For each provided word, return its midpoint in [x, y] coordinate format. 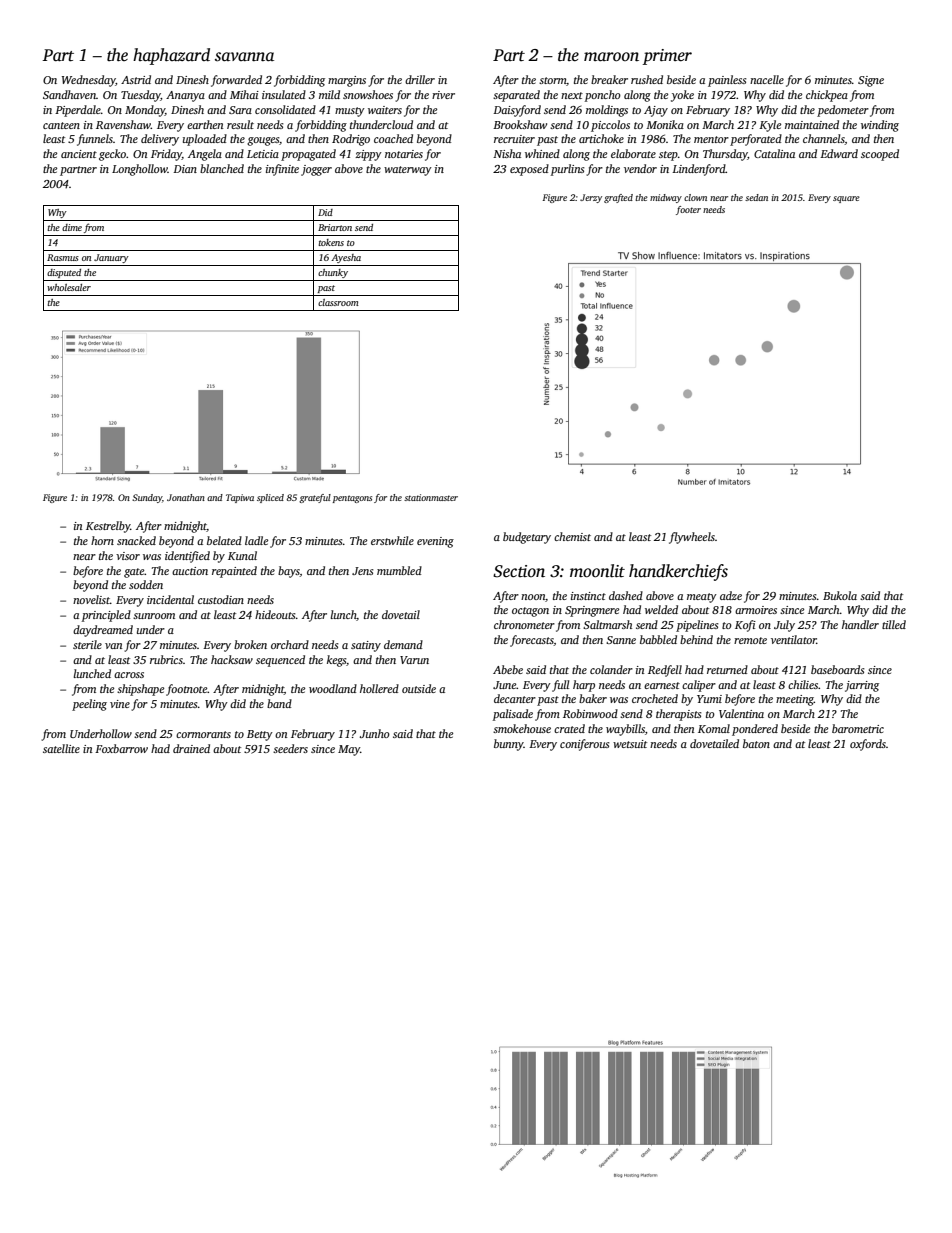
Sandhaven [69, 94]
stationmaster [431, 497]
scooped [880, 155]
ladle [256, 540]
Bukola [840, 595]
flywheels [692, 538]
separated [516, 96]
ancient [79, 154]
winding [880, 126]
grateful [315, 498]
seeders [290, 748]
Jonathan [186, 497]
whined [542, 153]
